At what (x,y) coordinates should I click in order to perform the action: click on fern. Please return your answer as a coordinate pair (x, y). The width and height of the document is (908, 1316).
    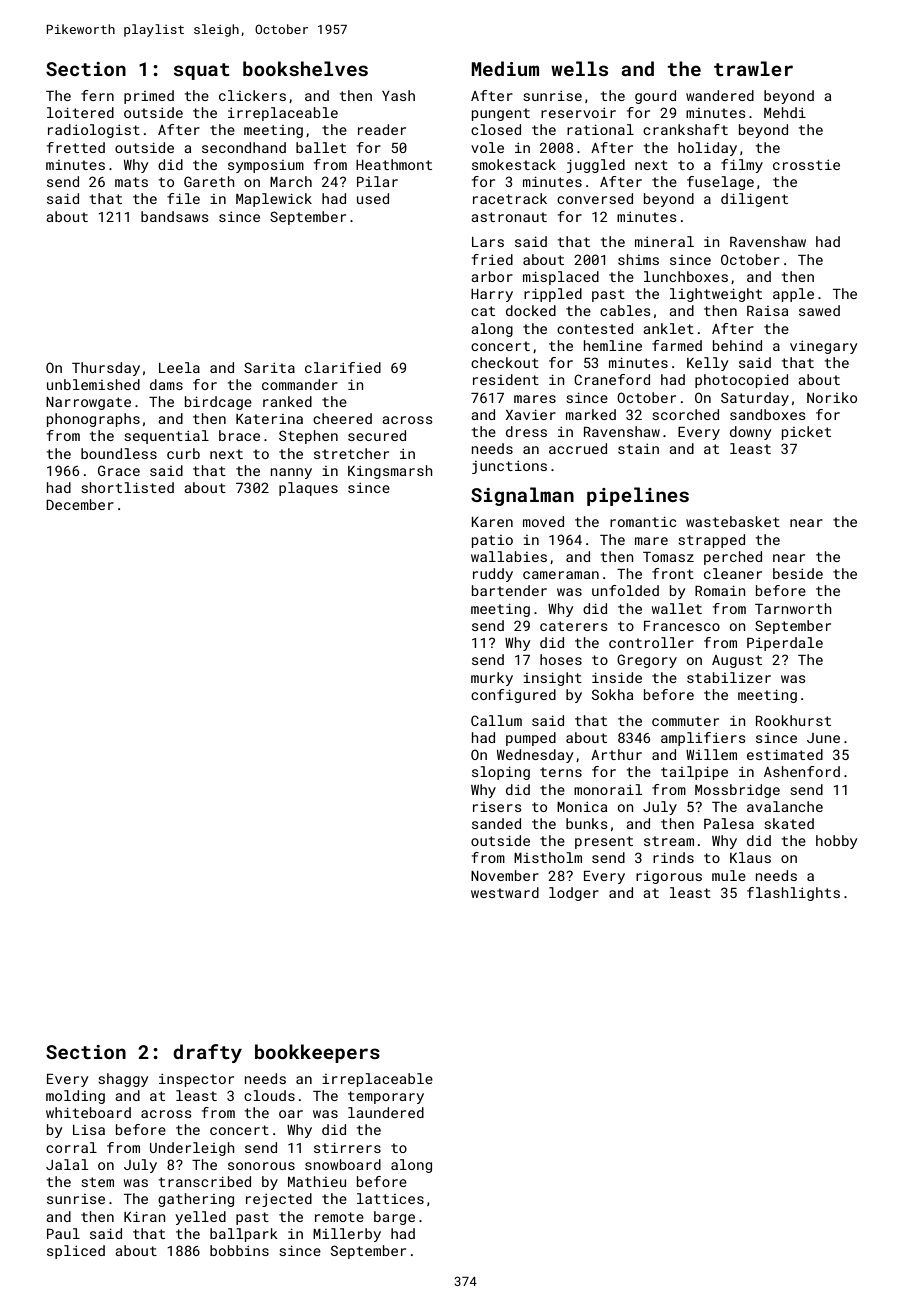
    Looking at the image, I should click on (97, 95).
